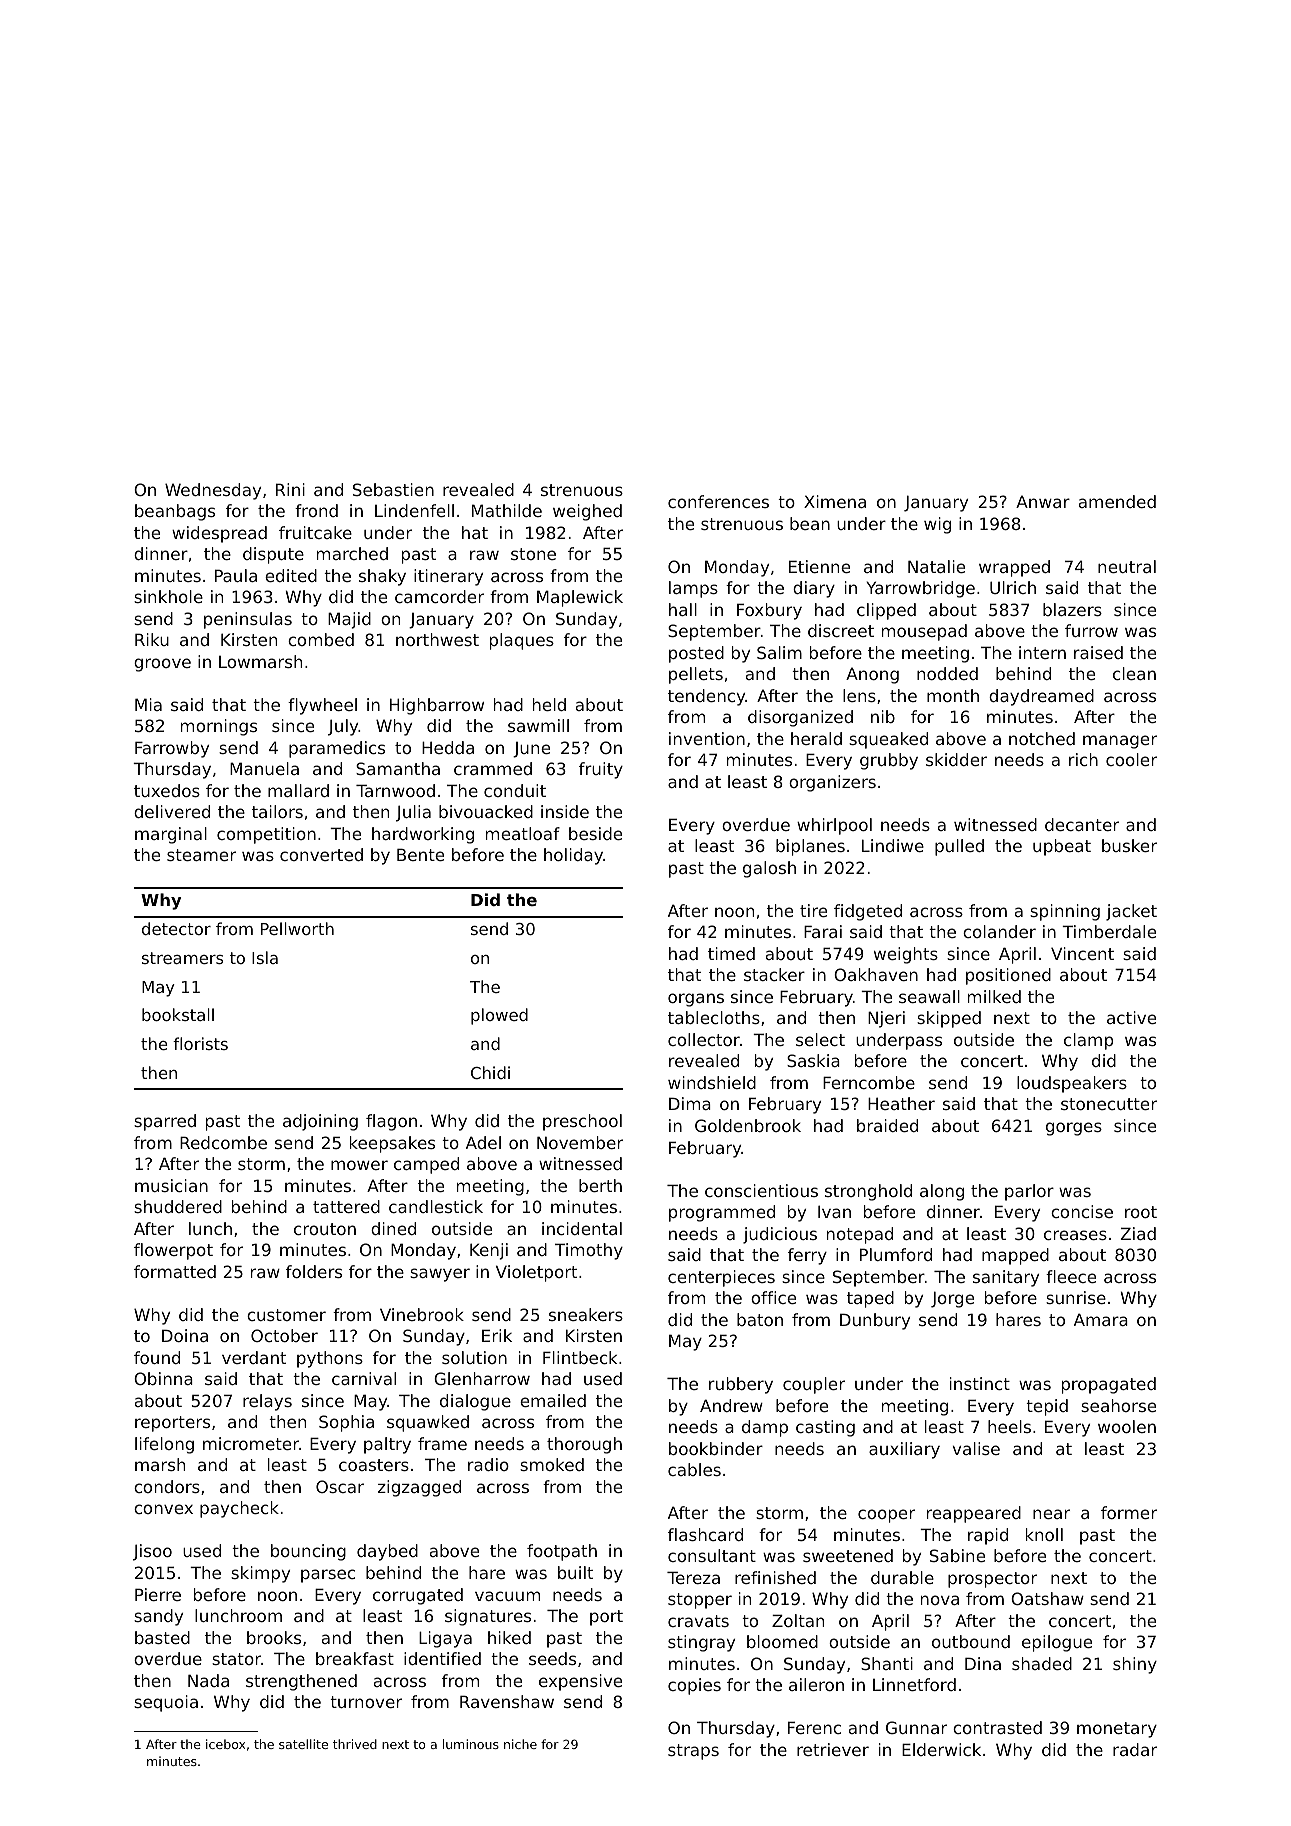  I want to click on icebox, so click(225, 1744).
